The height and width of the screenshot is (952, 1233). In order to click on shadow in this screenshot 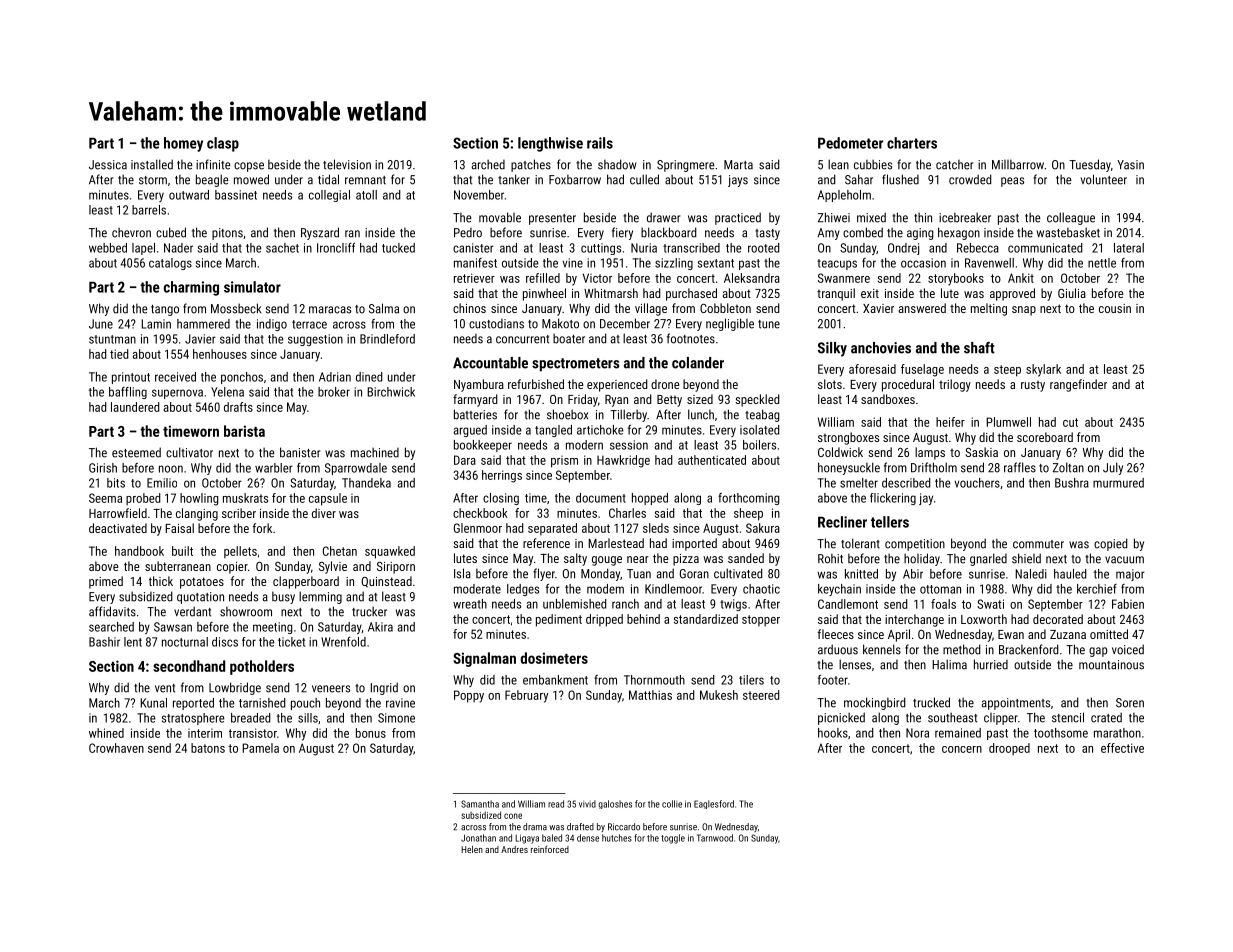, I will do `click(617, 164)`.
